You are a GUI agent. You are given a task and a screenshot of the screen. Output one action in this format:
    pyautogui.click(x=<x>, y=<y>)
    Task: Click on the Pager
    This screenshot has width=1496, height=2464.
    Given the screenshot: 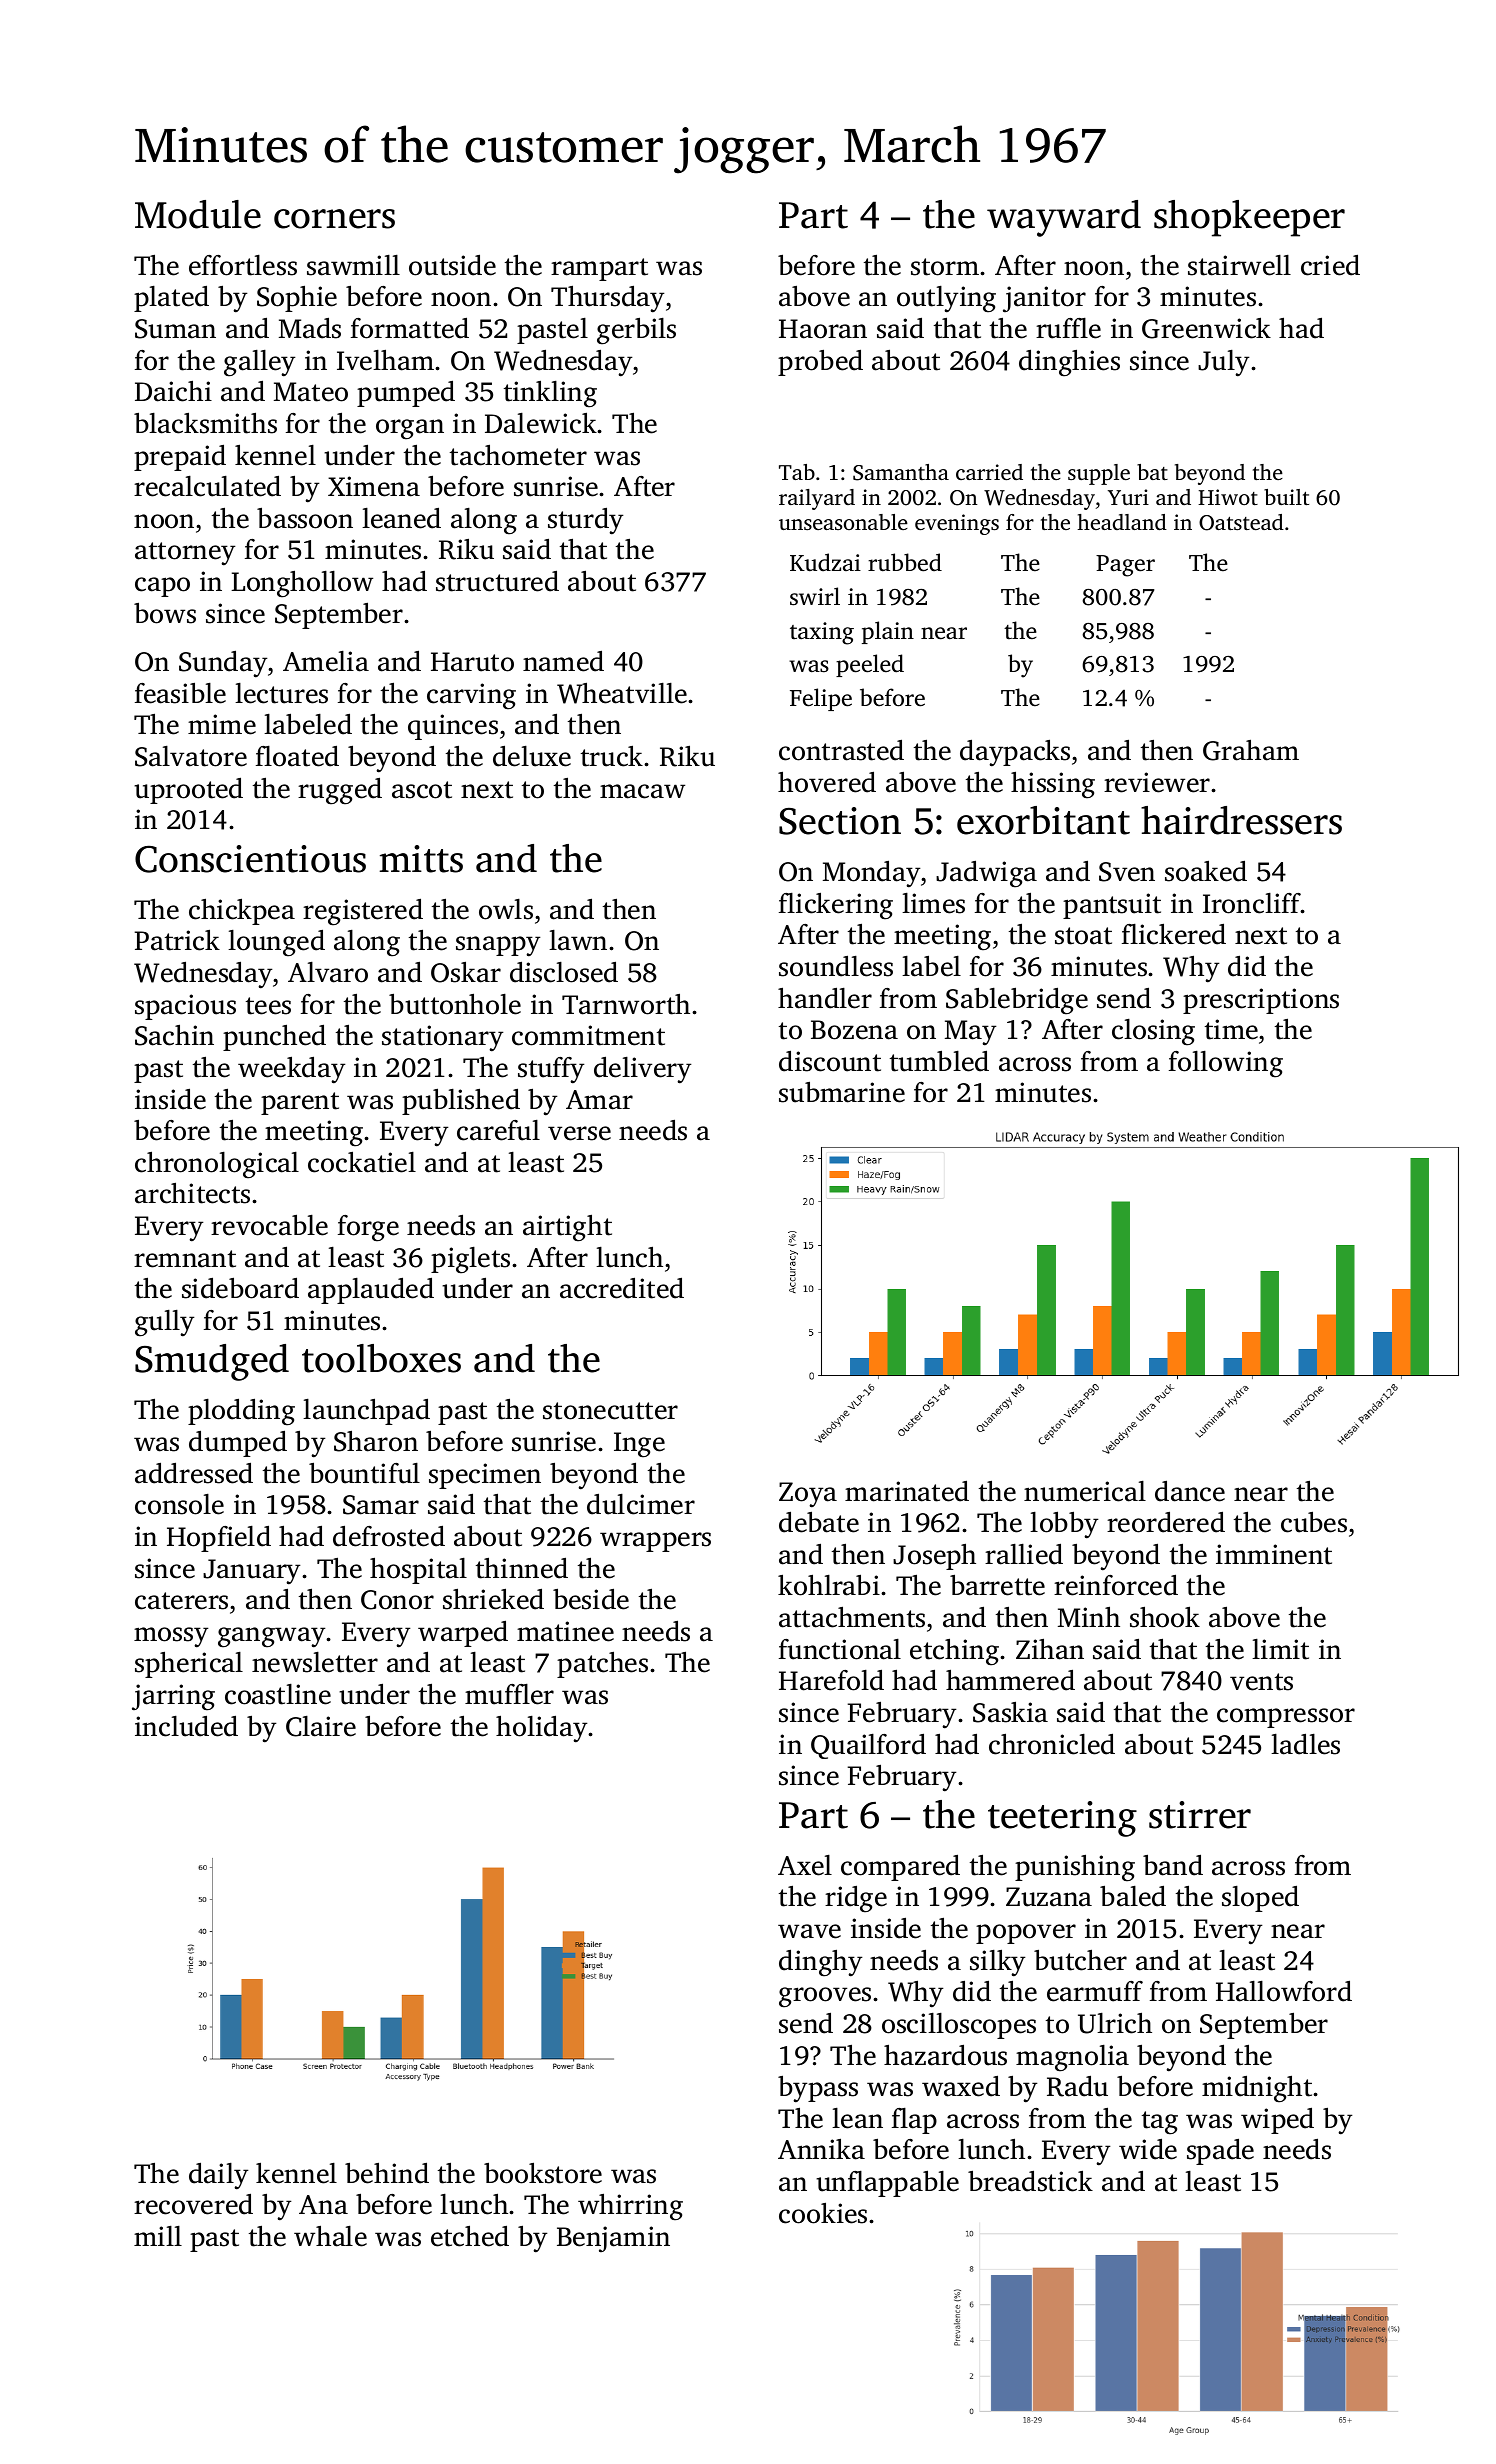 What is the action you would take?
    pyautogui.click(x=1125, y=566)
